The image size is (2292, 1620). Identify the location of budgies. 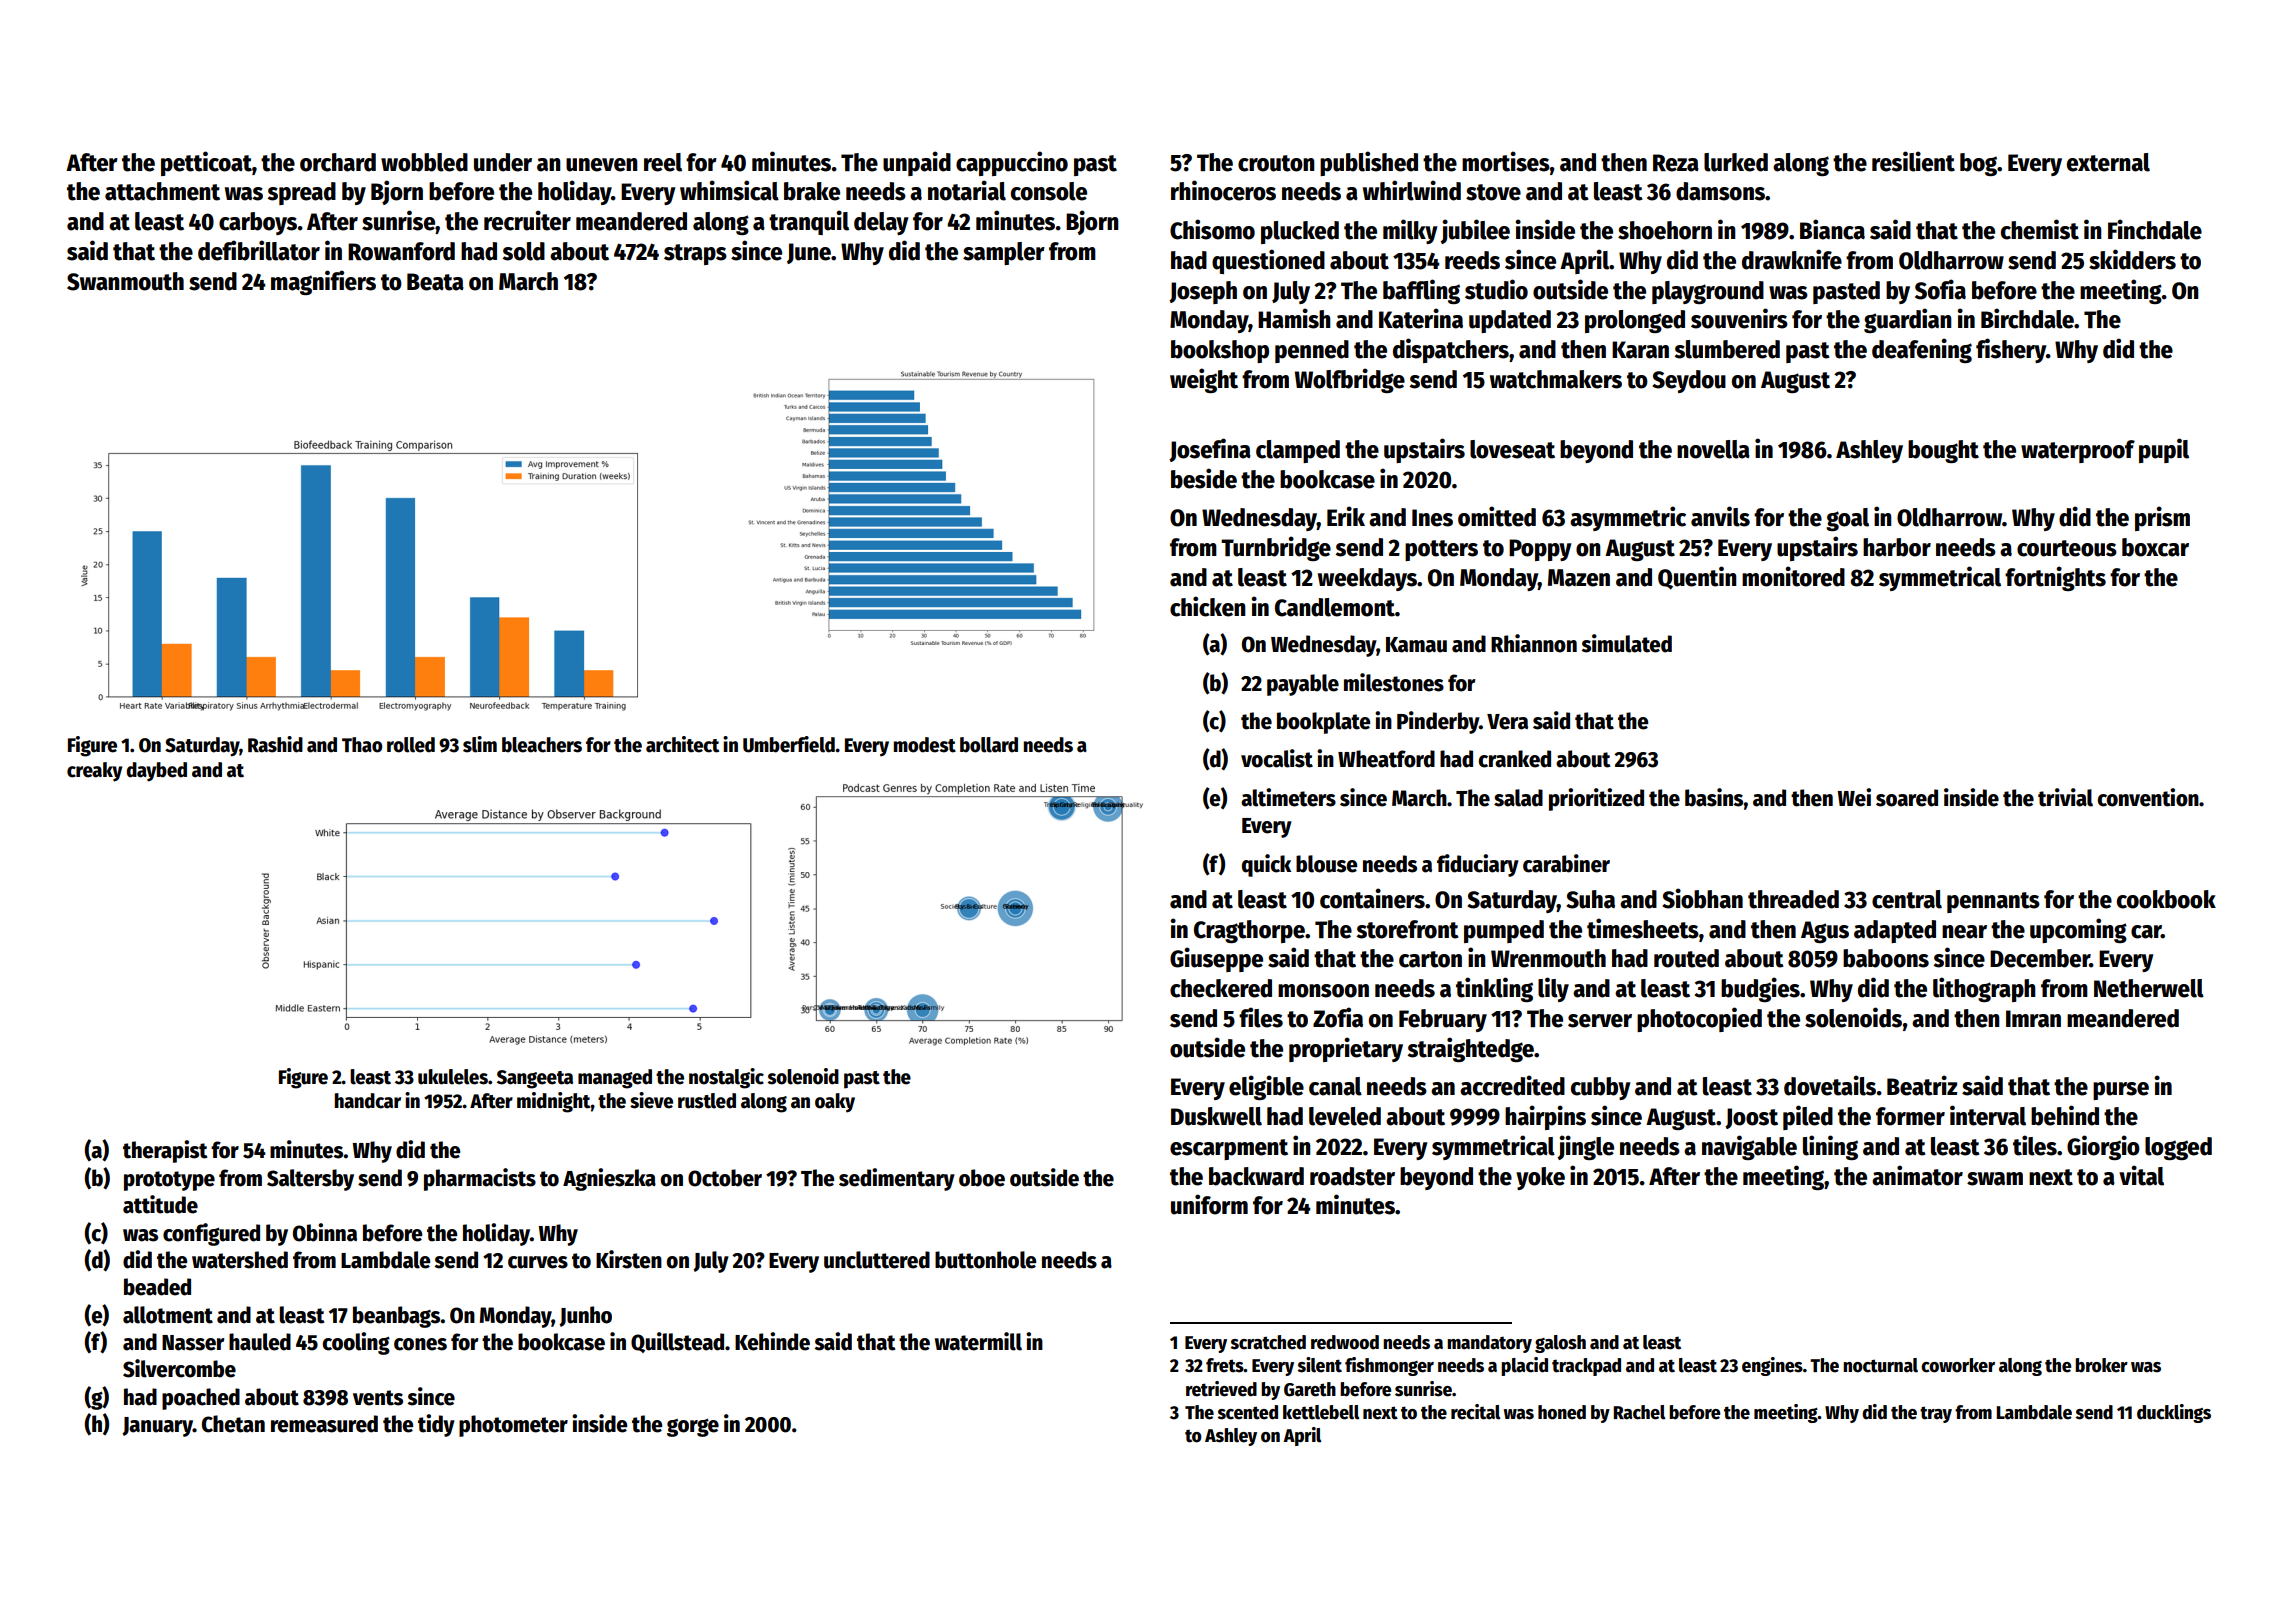
(1760, 989).
